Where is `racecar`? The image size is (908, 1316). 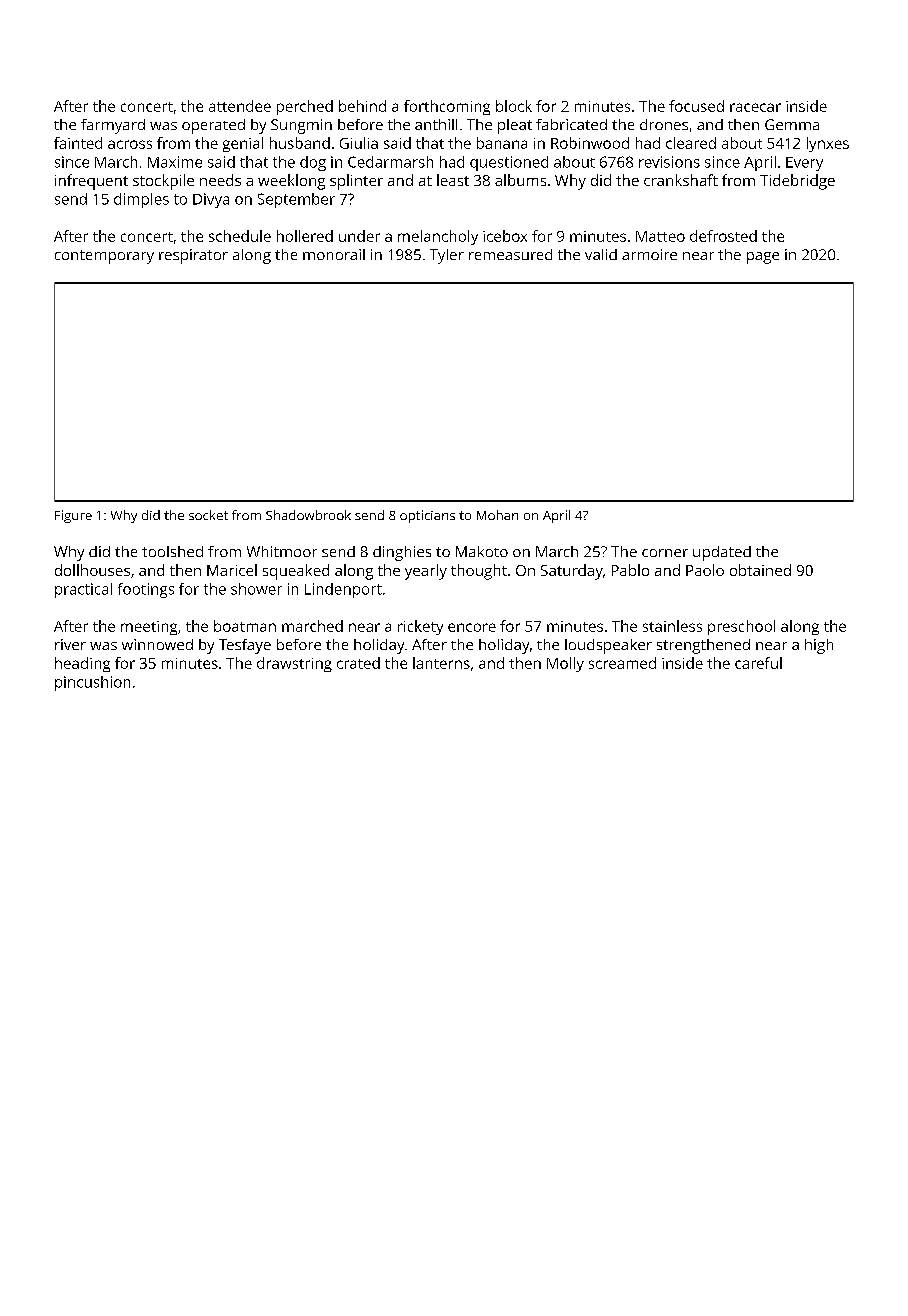
racecar is located at coordinates (755, 107).
